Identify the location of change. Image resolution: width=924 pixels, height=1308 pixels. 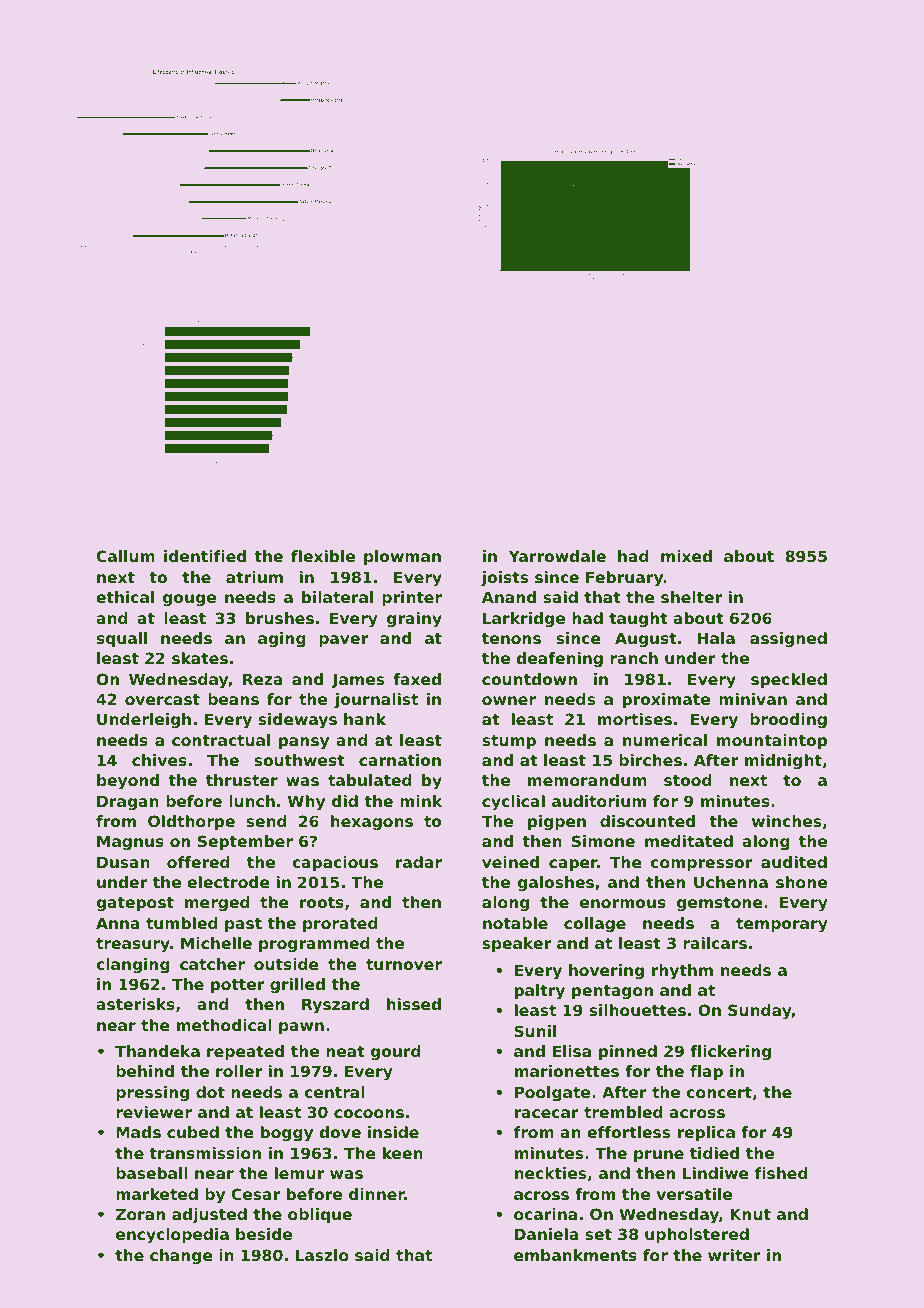
(181, 1257).
